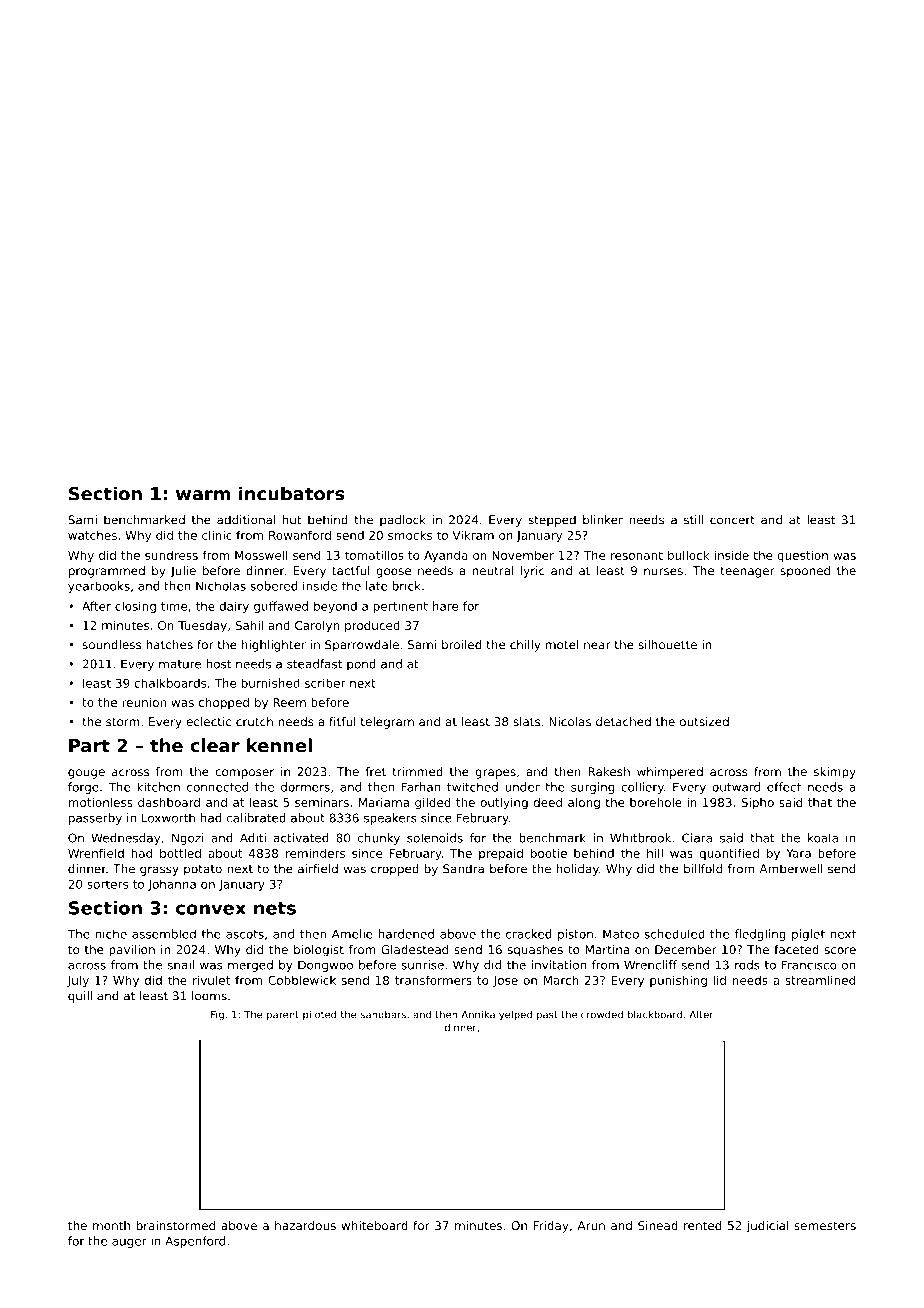 The height and width of the screenshot is (1308, 924). Describe the element at coordinates (757, 804) in the screenshot. I see `Sipho` at that location.
